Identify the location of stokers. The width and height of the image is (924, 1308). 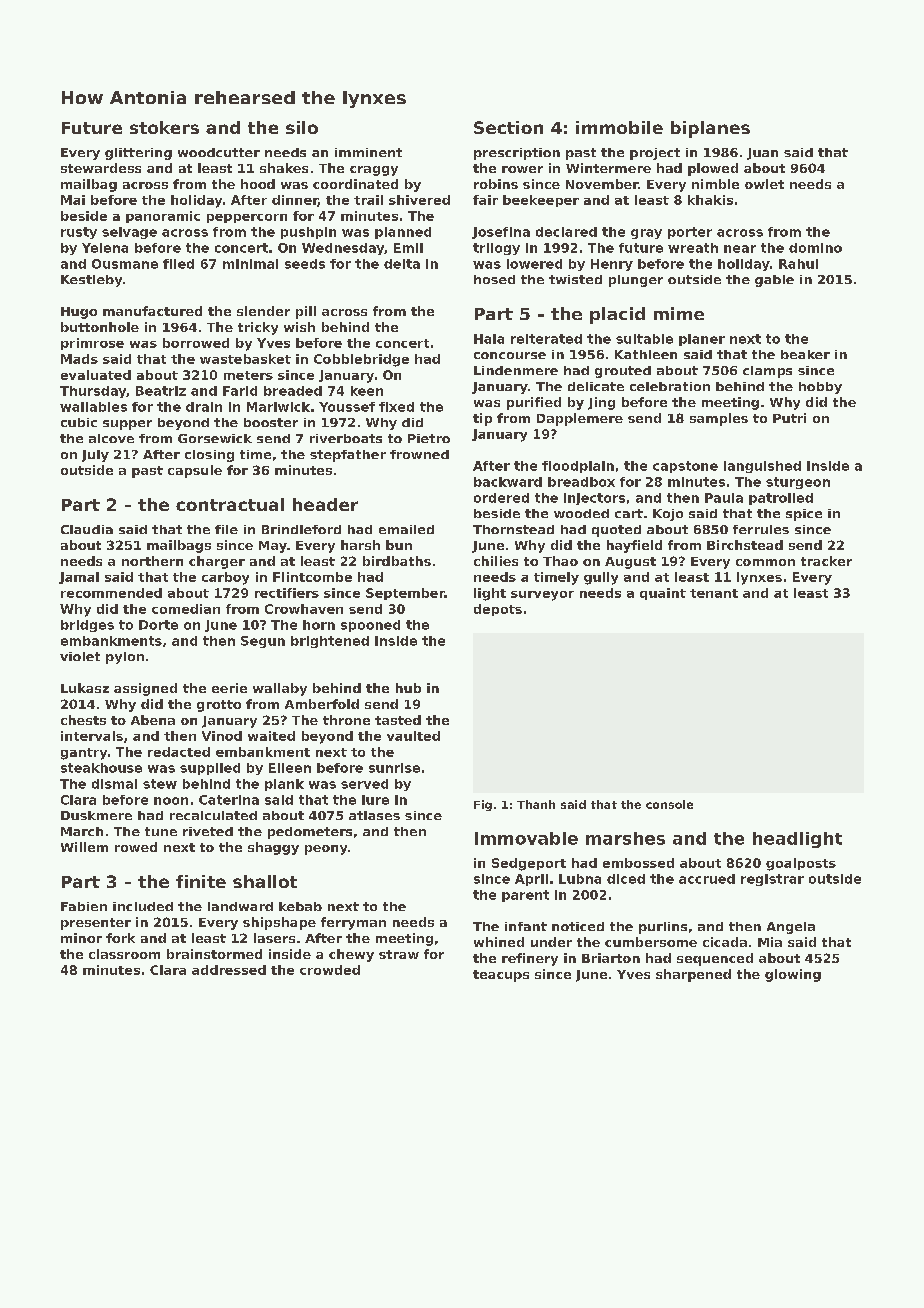
(164, 127).
